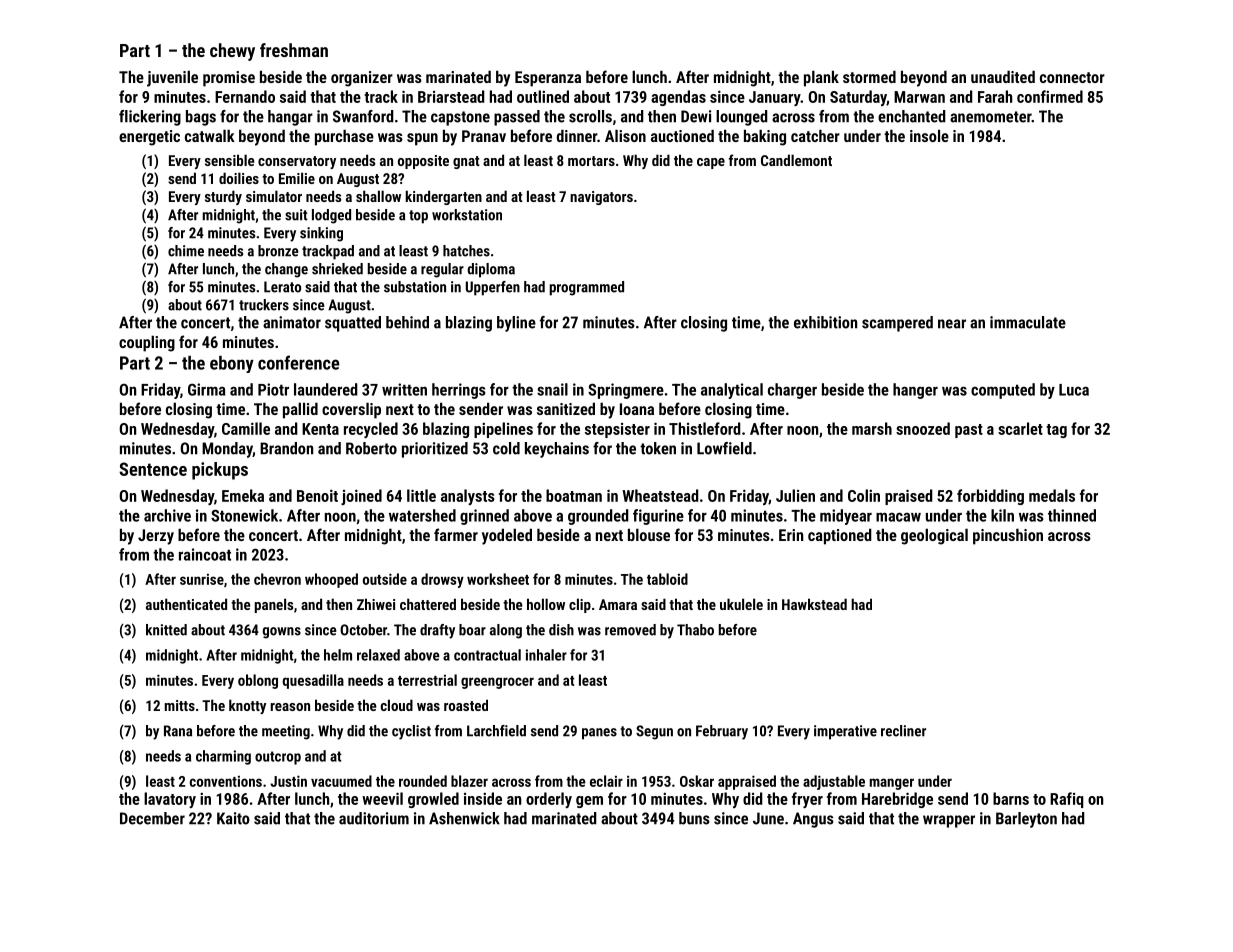  Describe the element at coordinates (264, 305) in the page. I see `truckers` at that location.
